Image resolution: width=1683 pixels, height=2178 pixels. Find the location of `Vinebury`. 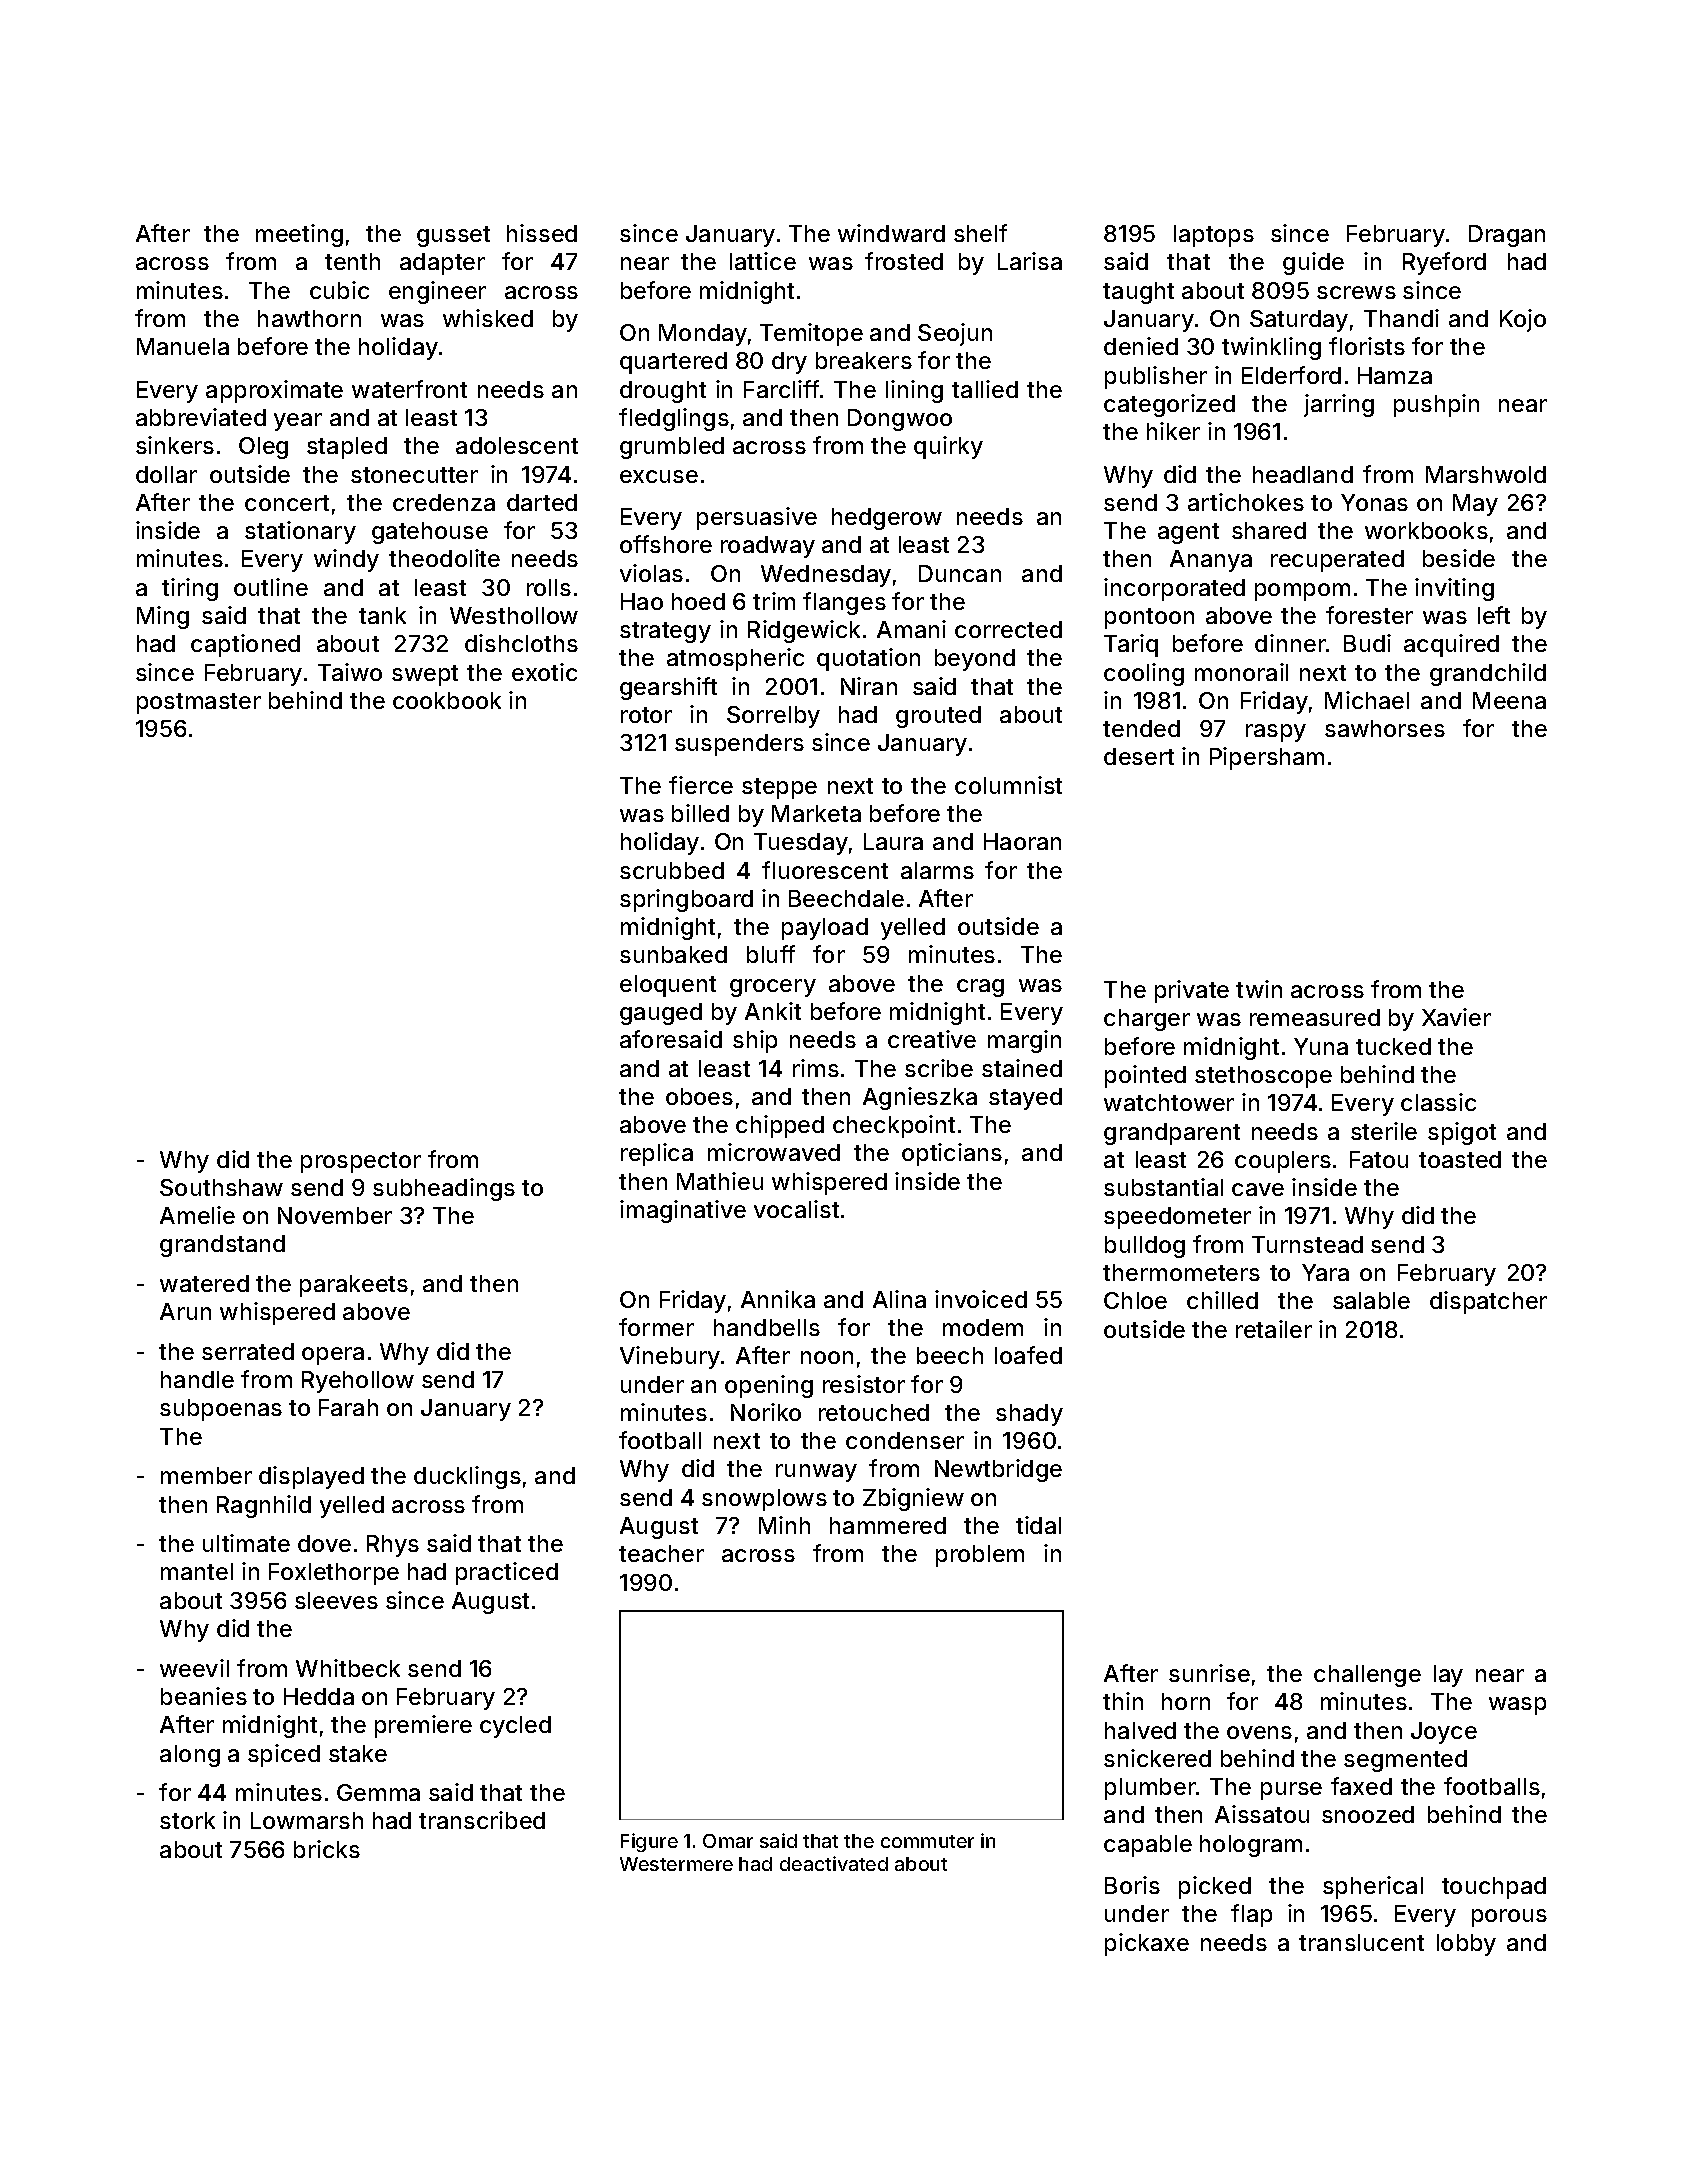

Vinebury is located at coordinates (670, 1357).
